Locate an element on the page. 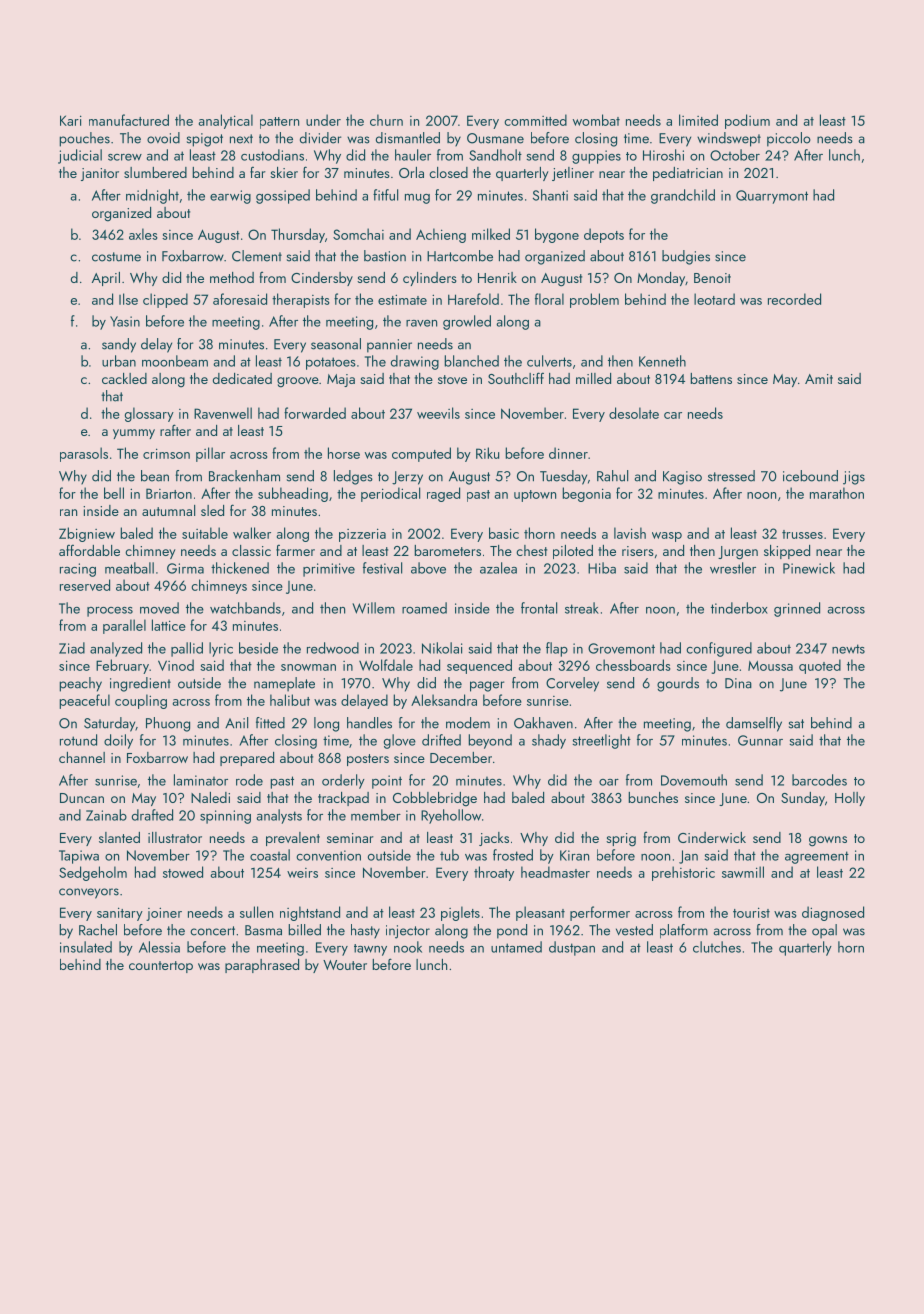 Image resolution: width=924 pixels, height=1314 pixels. newts is located at coordinates (848, 649).
